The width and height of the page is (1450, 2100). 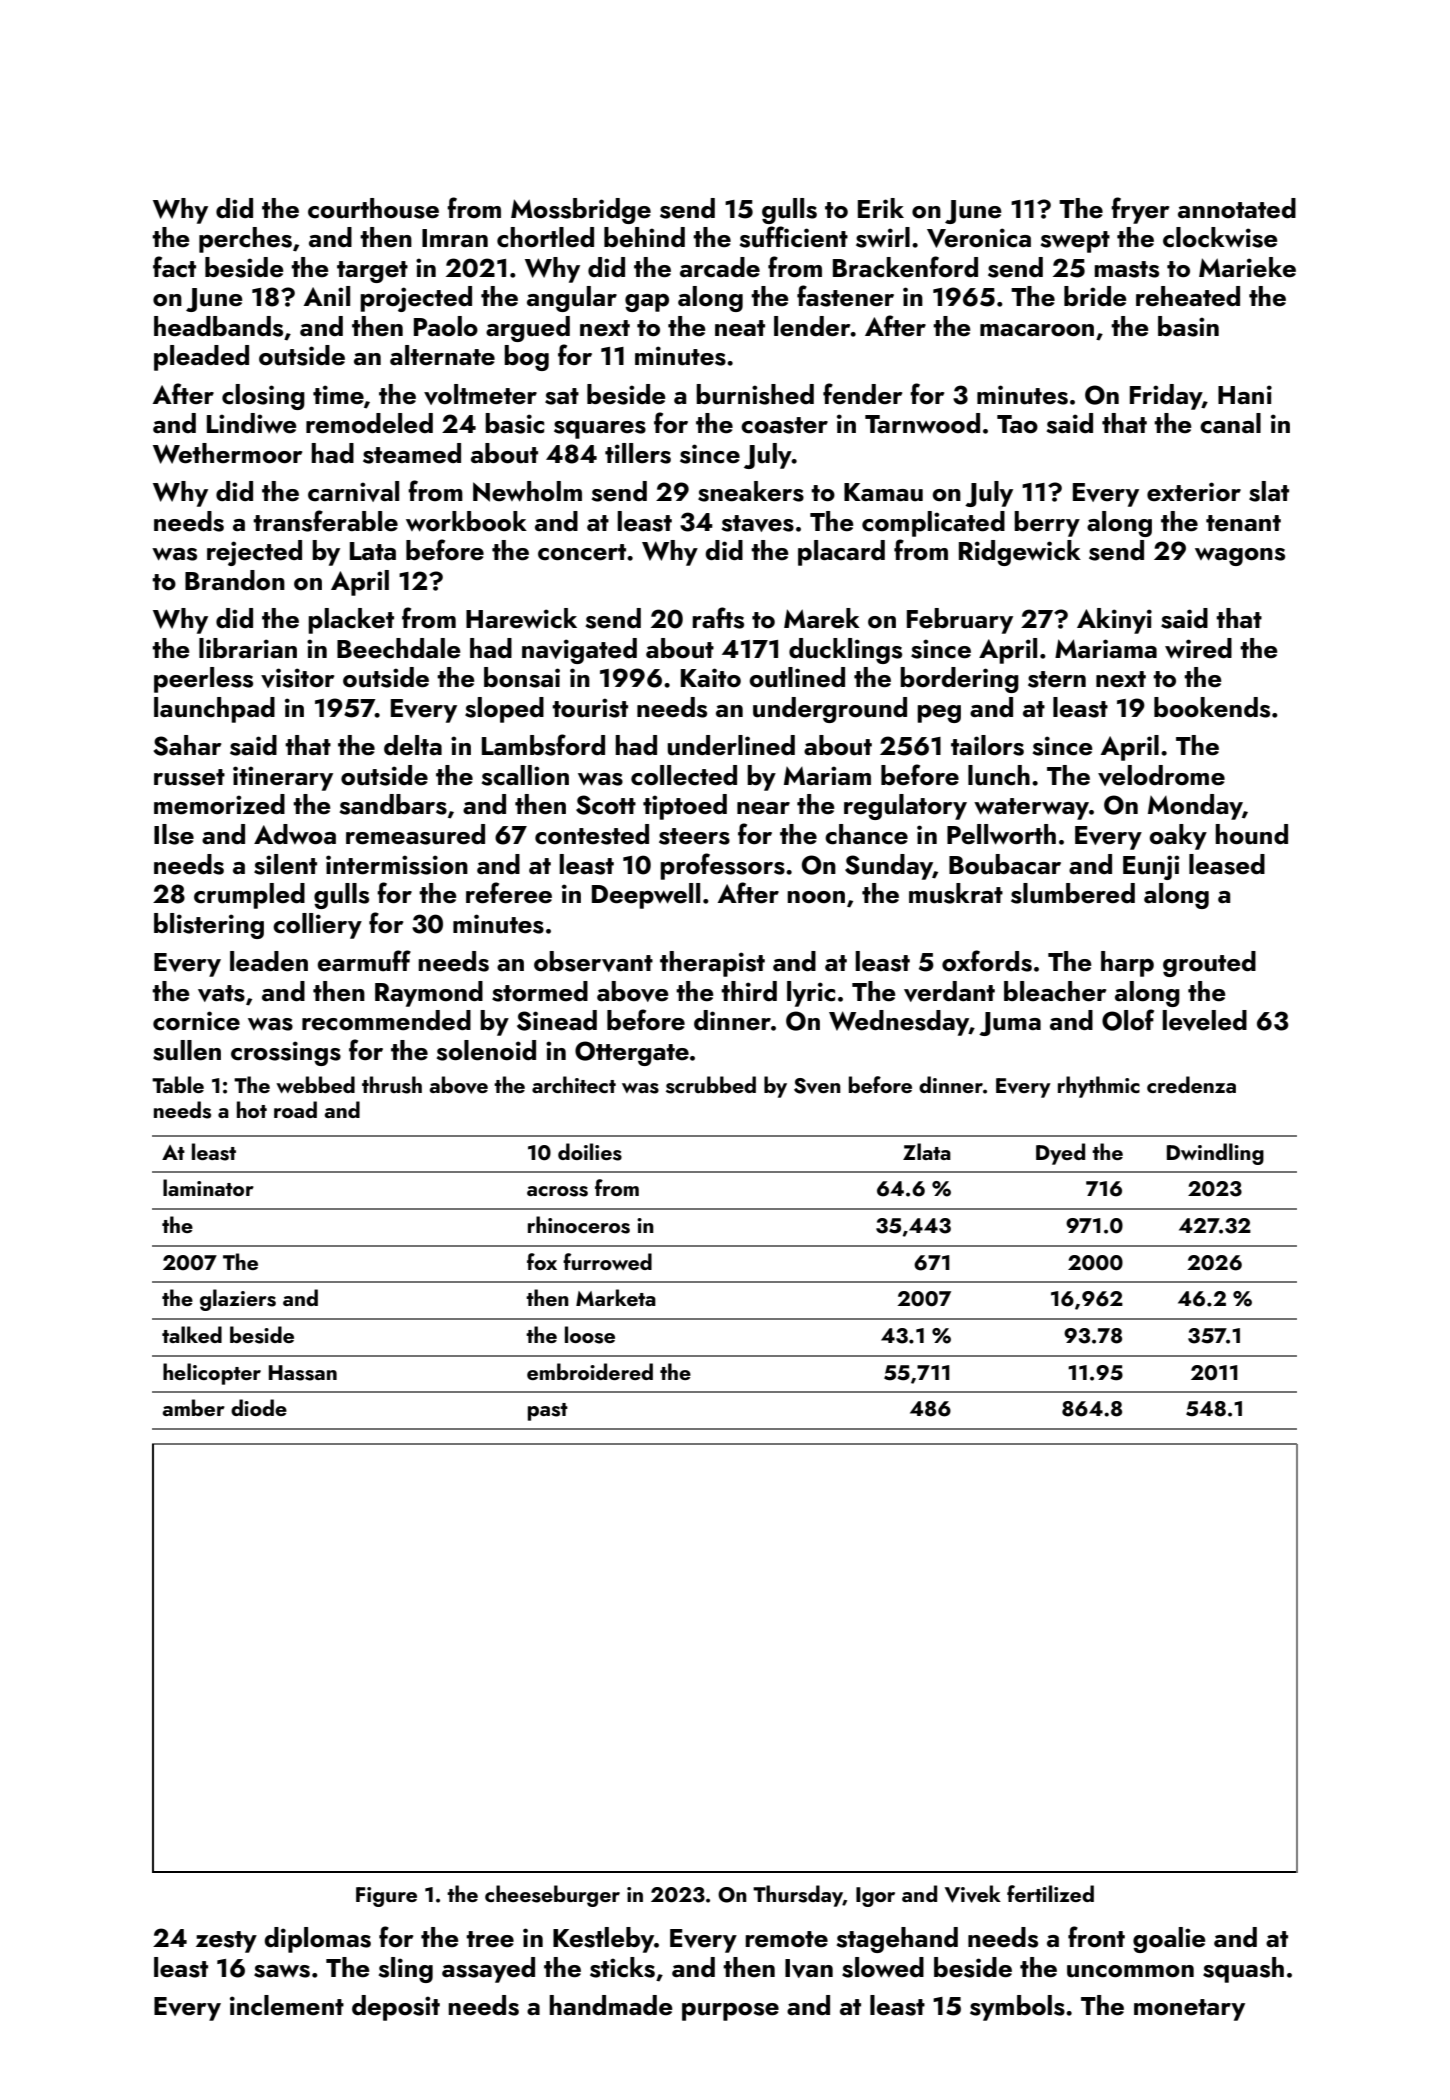 What do you see at coordinates (1140, 210) in the page?
I see `fryer` at bounding box center [1140, 210].
